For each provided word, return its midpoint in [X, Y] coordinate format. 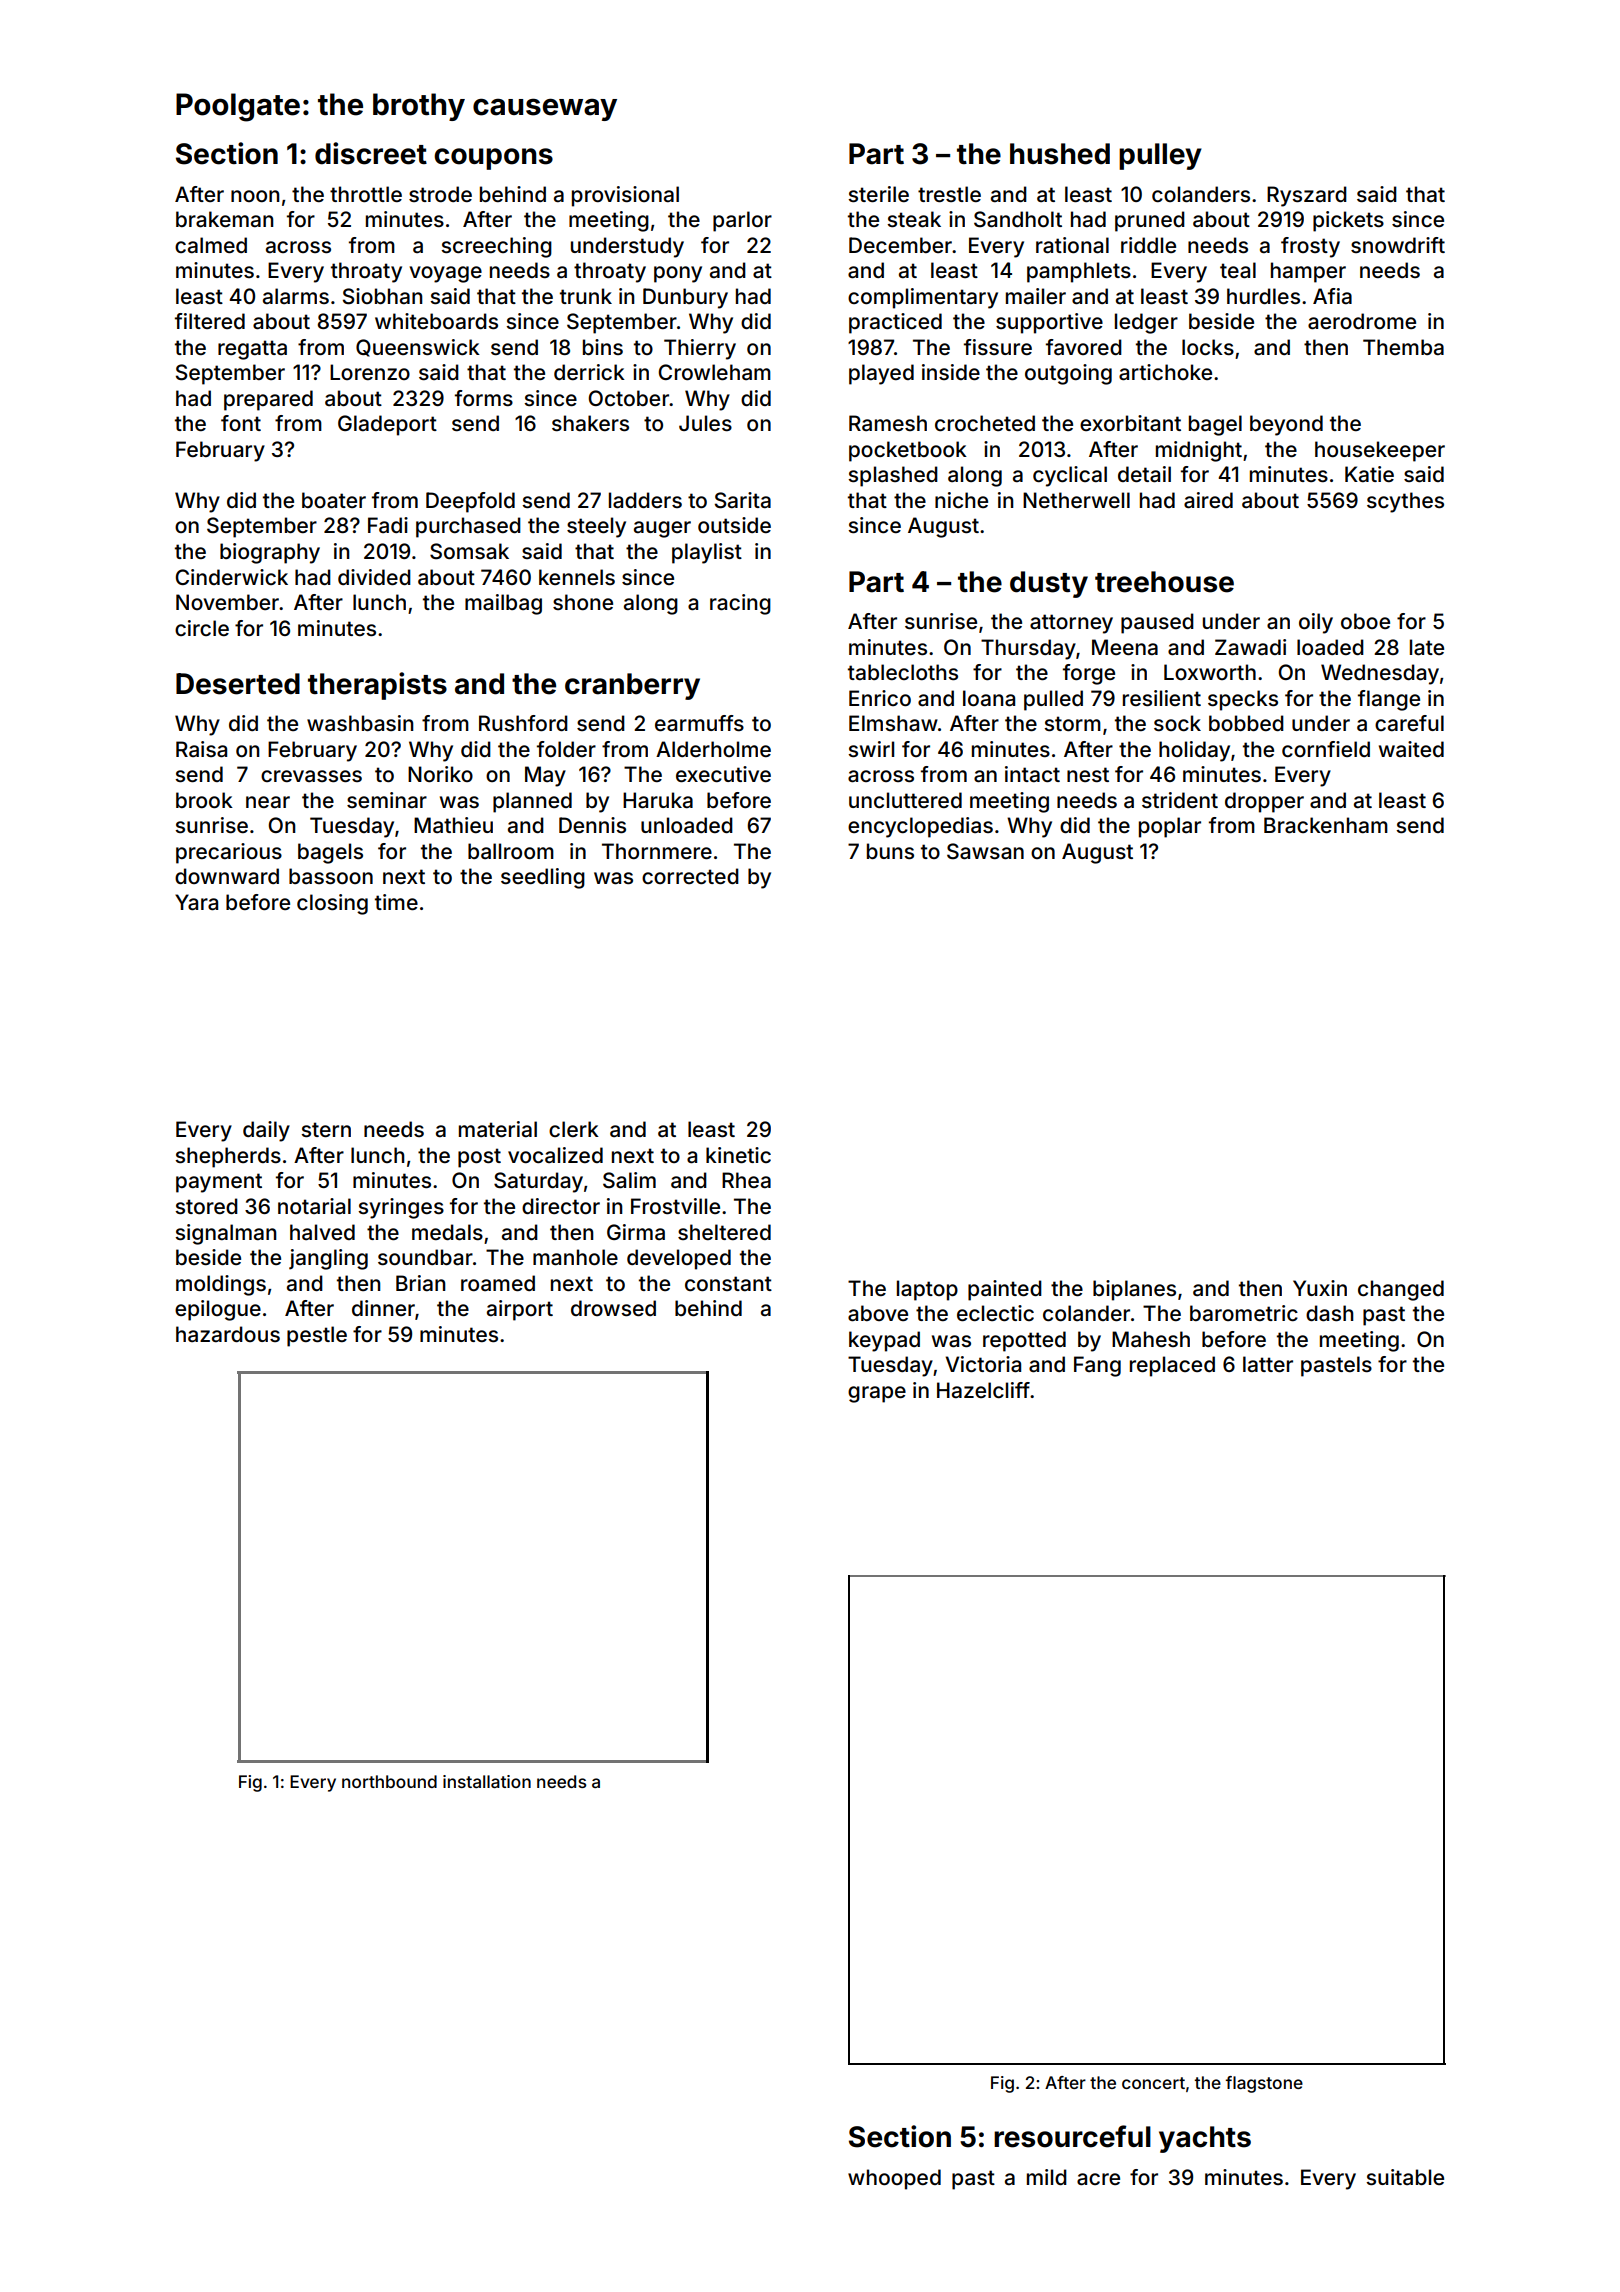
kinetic [738, 1155]
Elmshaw [893, 723]
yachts [1205, 2139]
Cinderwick [231, 577]
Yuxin [1320, 1288]
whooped [894, 2179]
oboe [1365, 621]
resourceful [1072, 2136]
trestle [949, 194]
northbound [389, 1781]
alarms [296, 296]
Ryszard [1307, 196]
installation [487, 1781]
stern [326, 1129]
